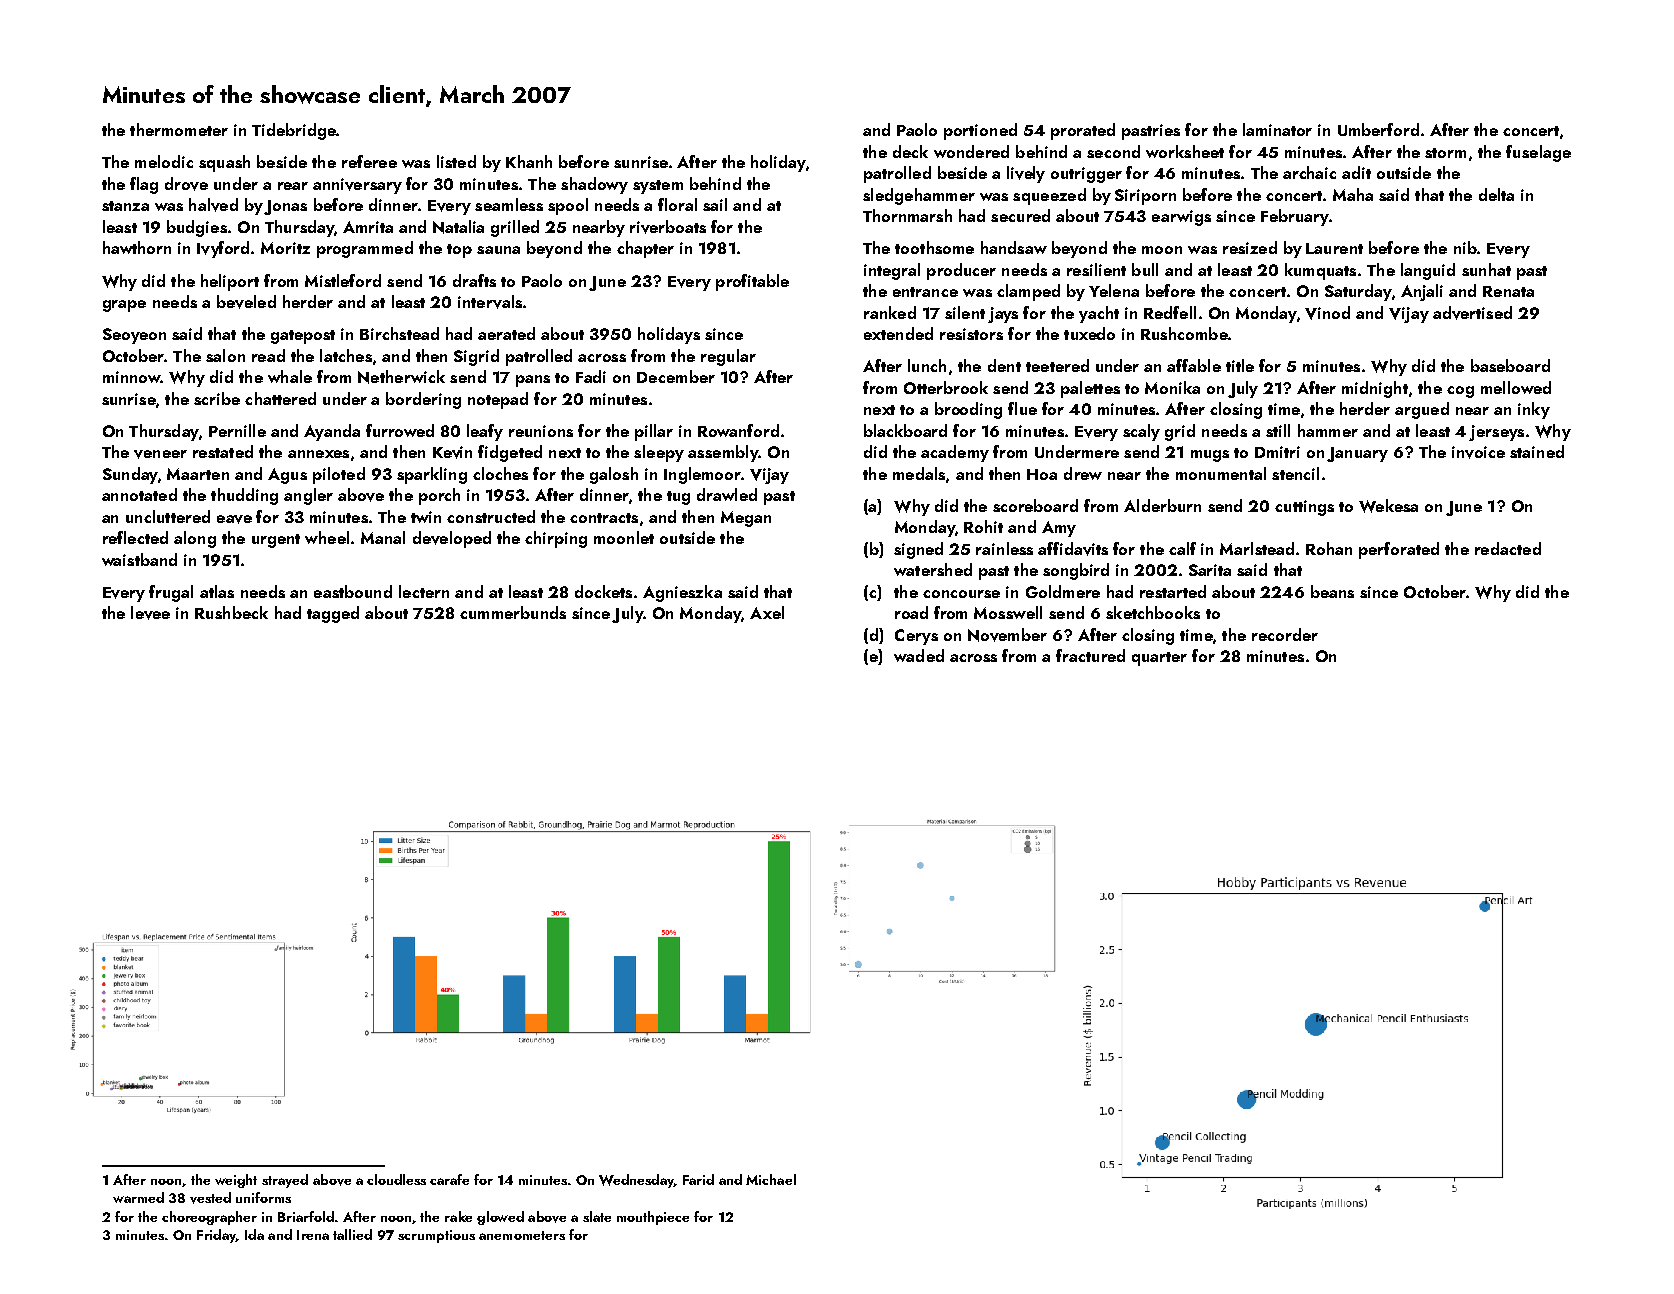  Describe the element at coordinates (1295, 473) in the screenshot. I see `stencil` at that location.
